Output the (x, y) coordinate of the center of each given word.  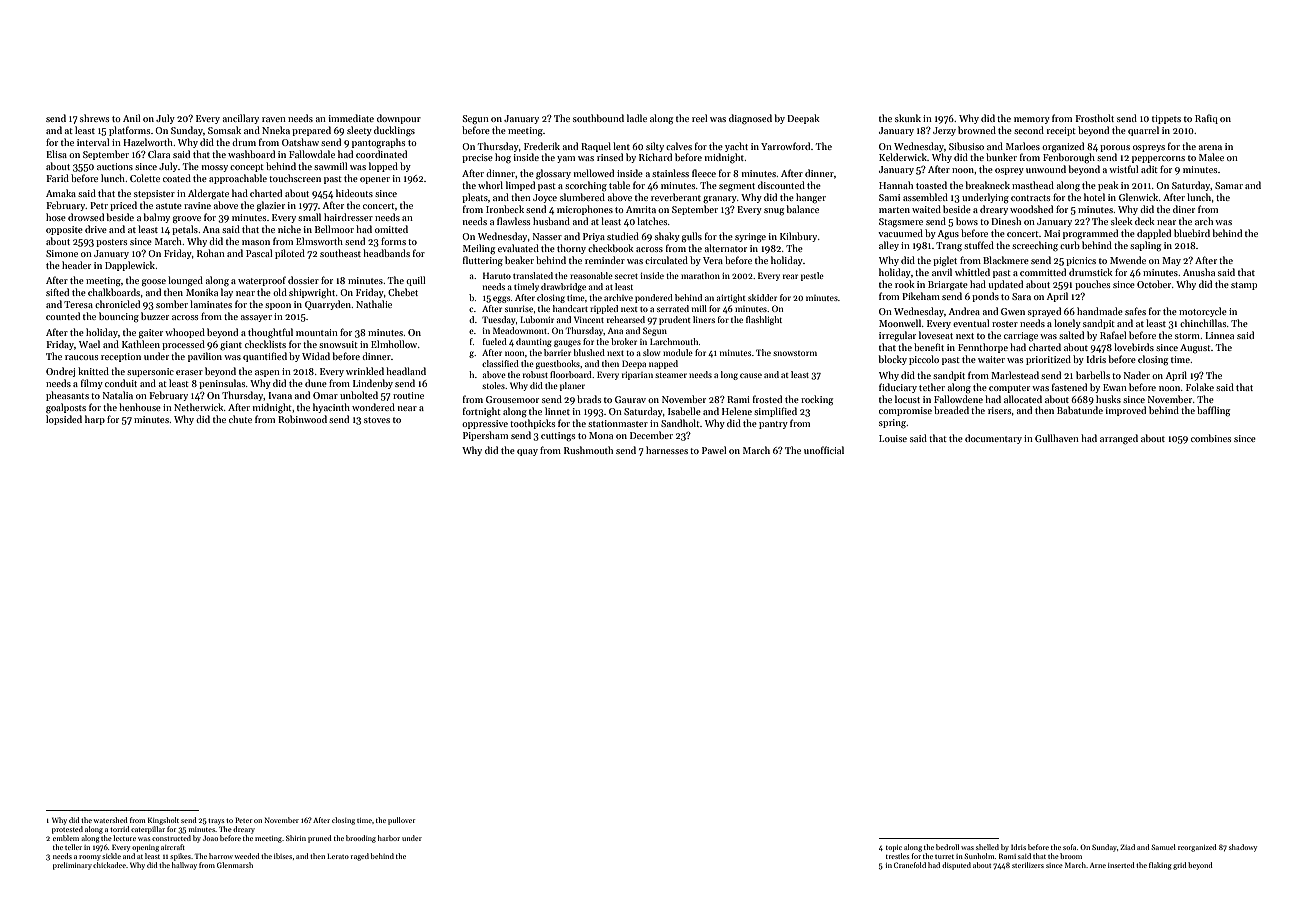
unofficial (824, 450)
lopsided (64, 420)
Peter (243, 820)
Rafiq (1206, 119)
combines (1211, 438)
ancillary (241, 119)
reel (700, 118)
